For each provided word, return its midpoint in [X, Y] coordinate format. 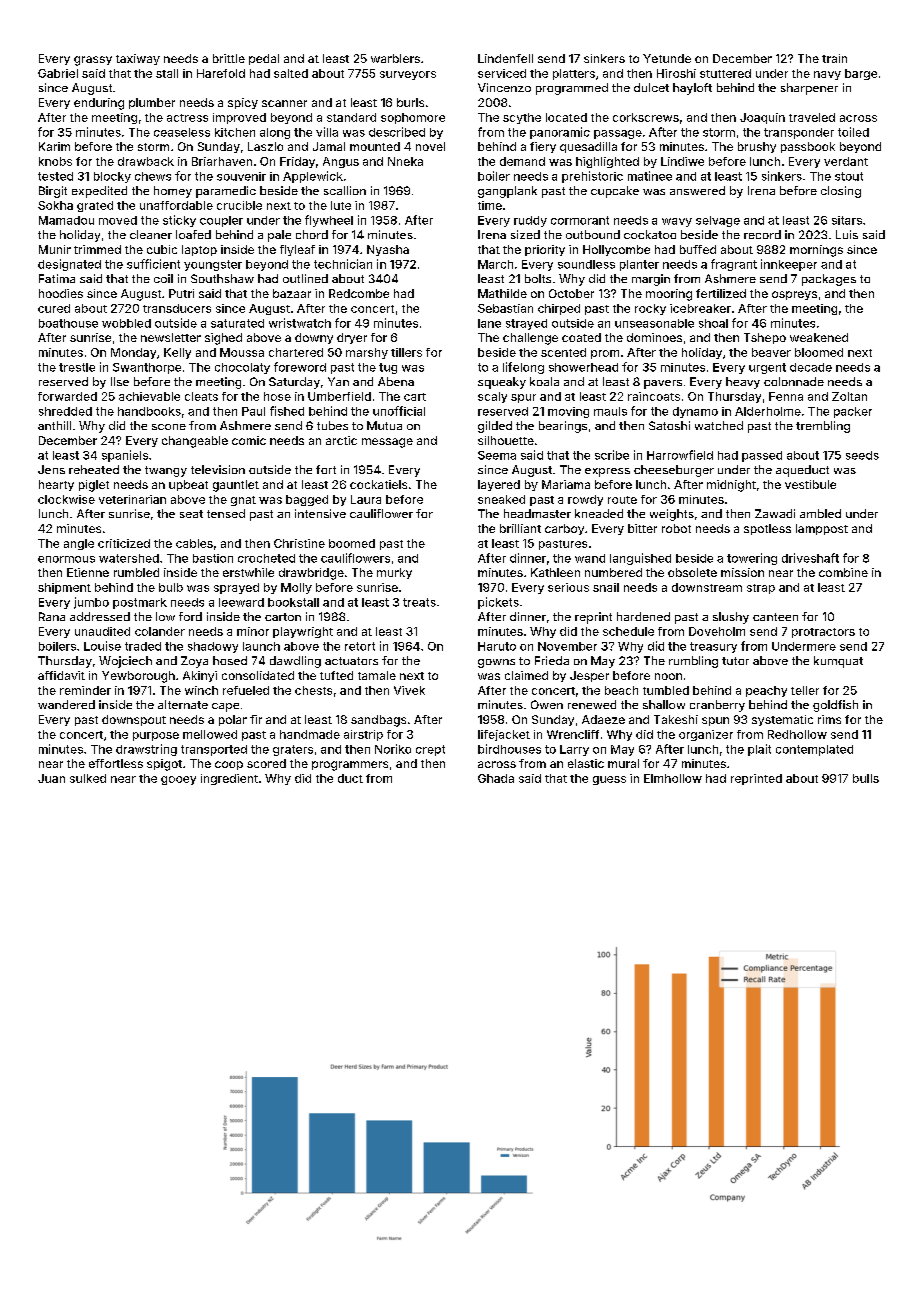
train [834, 58]
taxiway [138, 59]
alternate [183, 704]
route [622, 500]
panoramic [560, 133]
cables [194, 543]
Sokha [55, 205]
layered [499, 485]
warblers [395, 58]
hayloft [692, 89]
